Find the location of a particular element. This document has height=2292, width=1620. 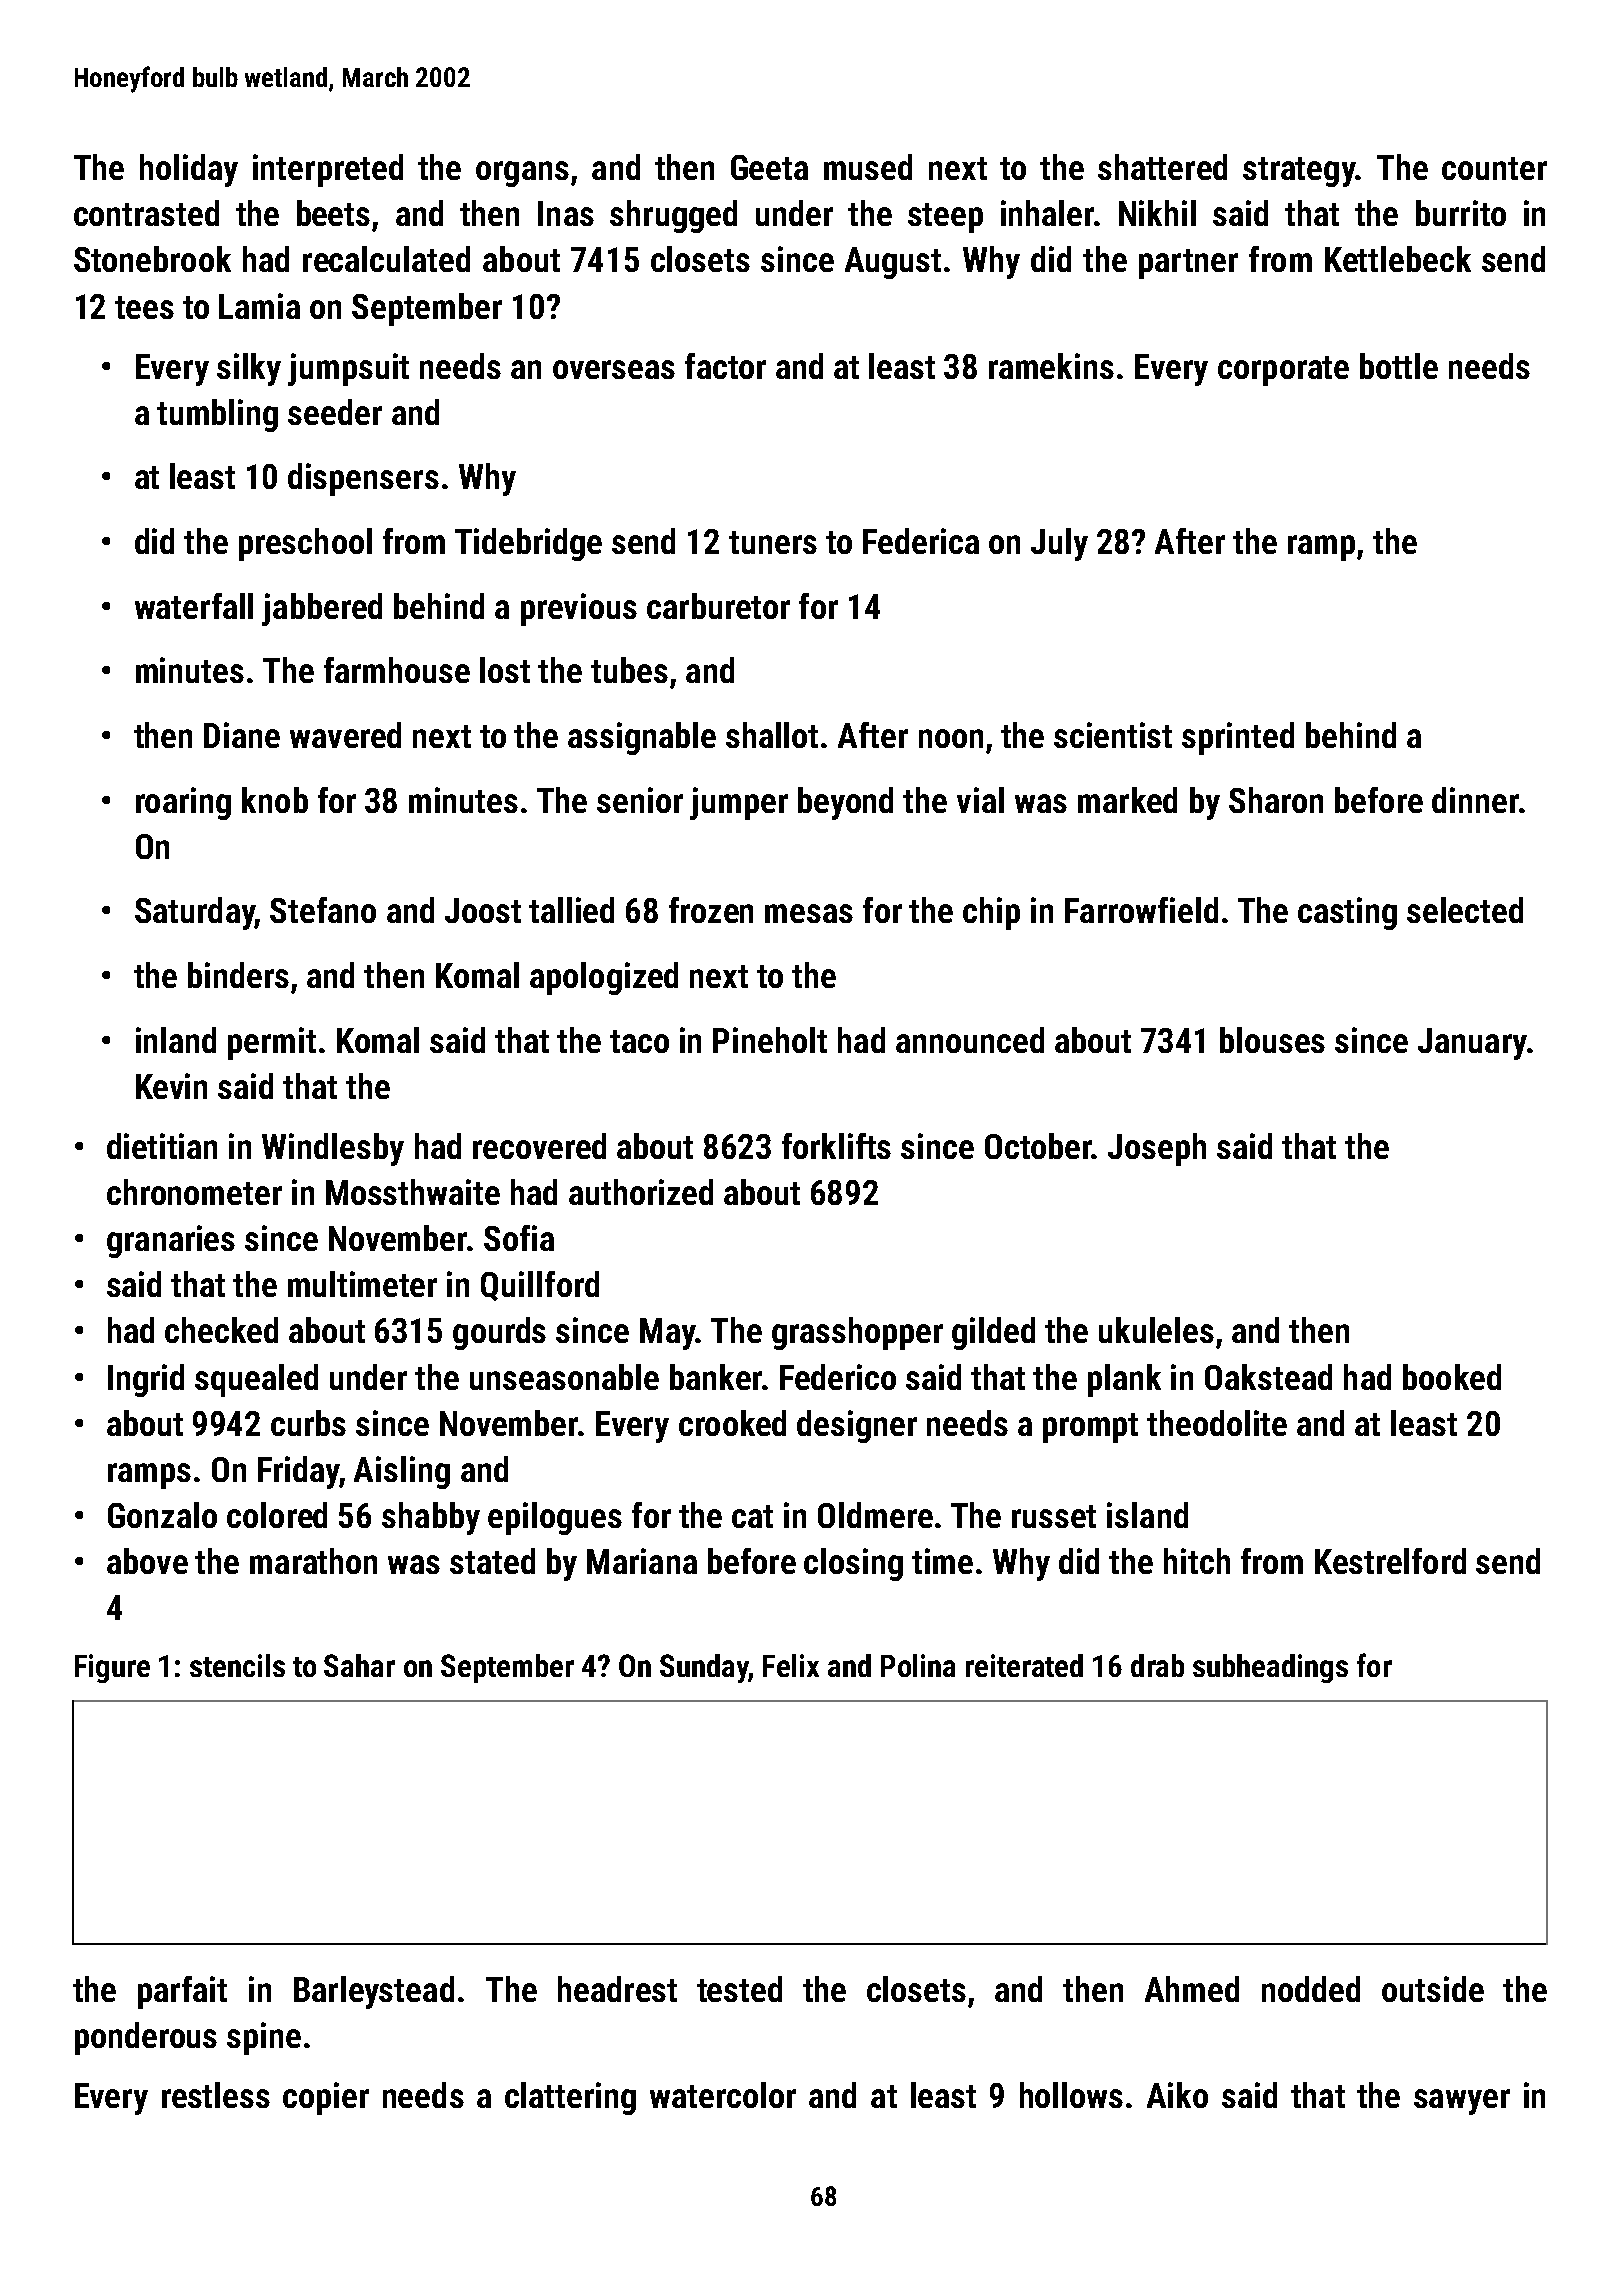

July is located at coordinates (1059, 544).
